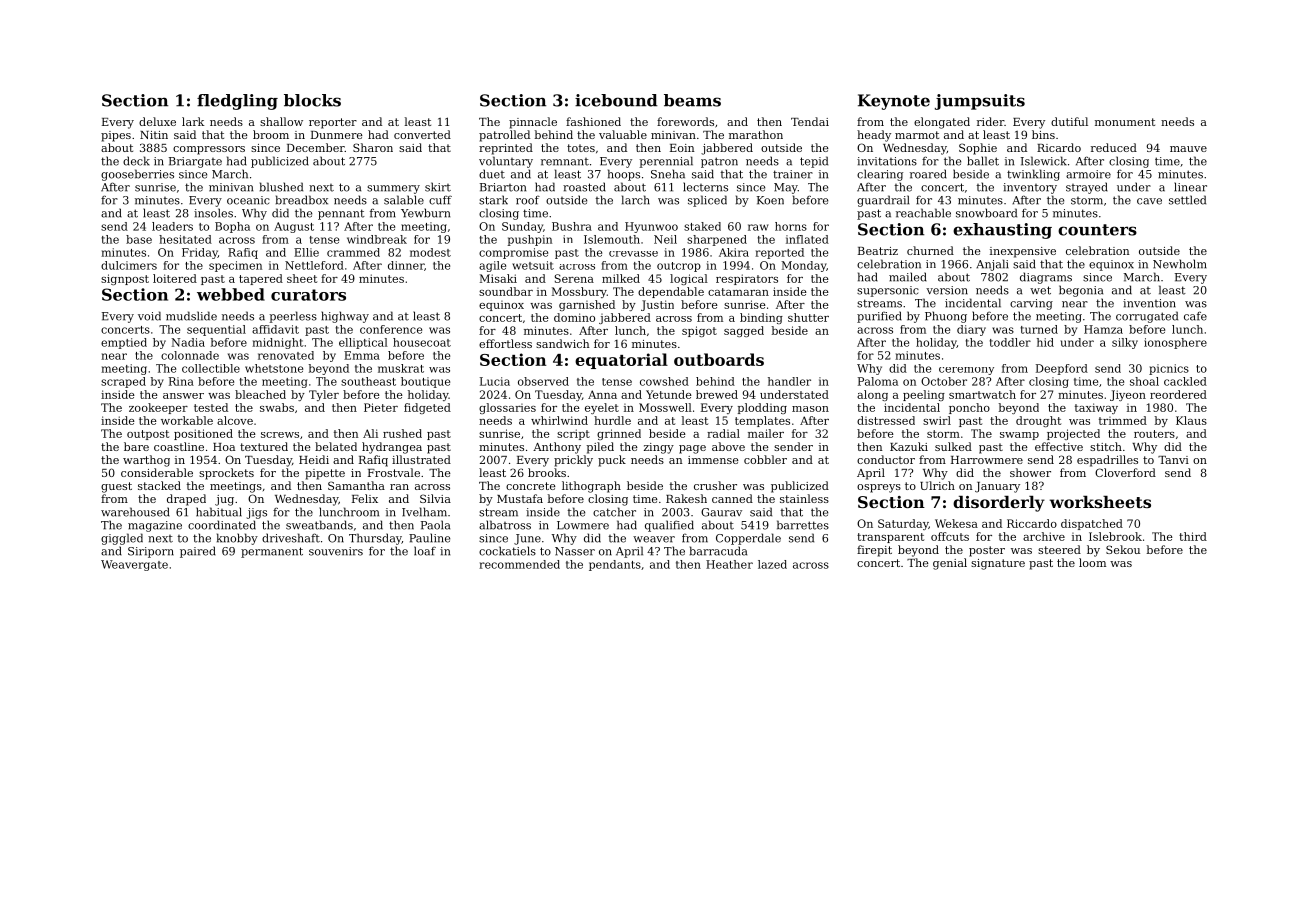  Describe the element at coordinates (946, 317) in the screenshot. I see `Phuong` at that location.
